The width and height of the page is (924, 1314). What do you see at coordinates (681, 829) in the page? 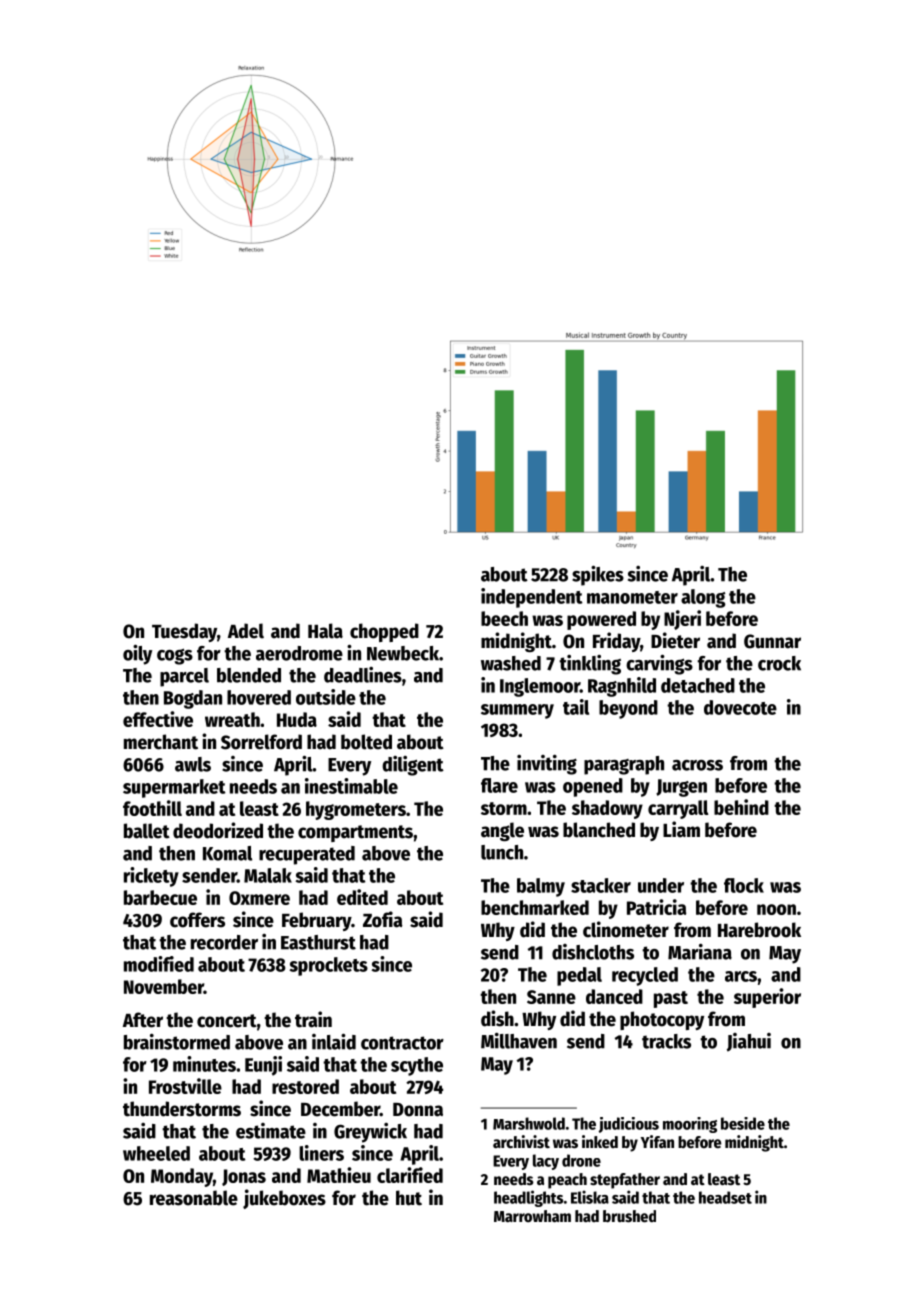
I see `Liam` at bounding box center [681, 829].
